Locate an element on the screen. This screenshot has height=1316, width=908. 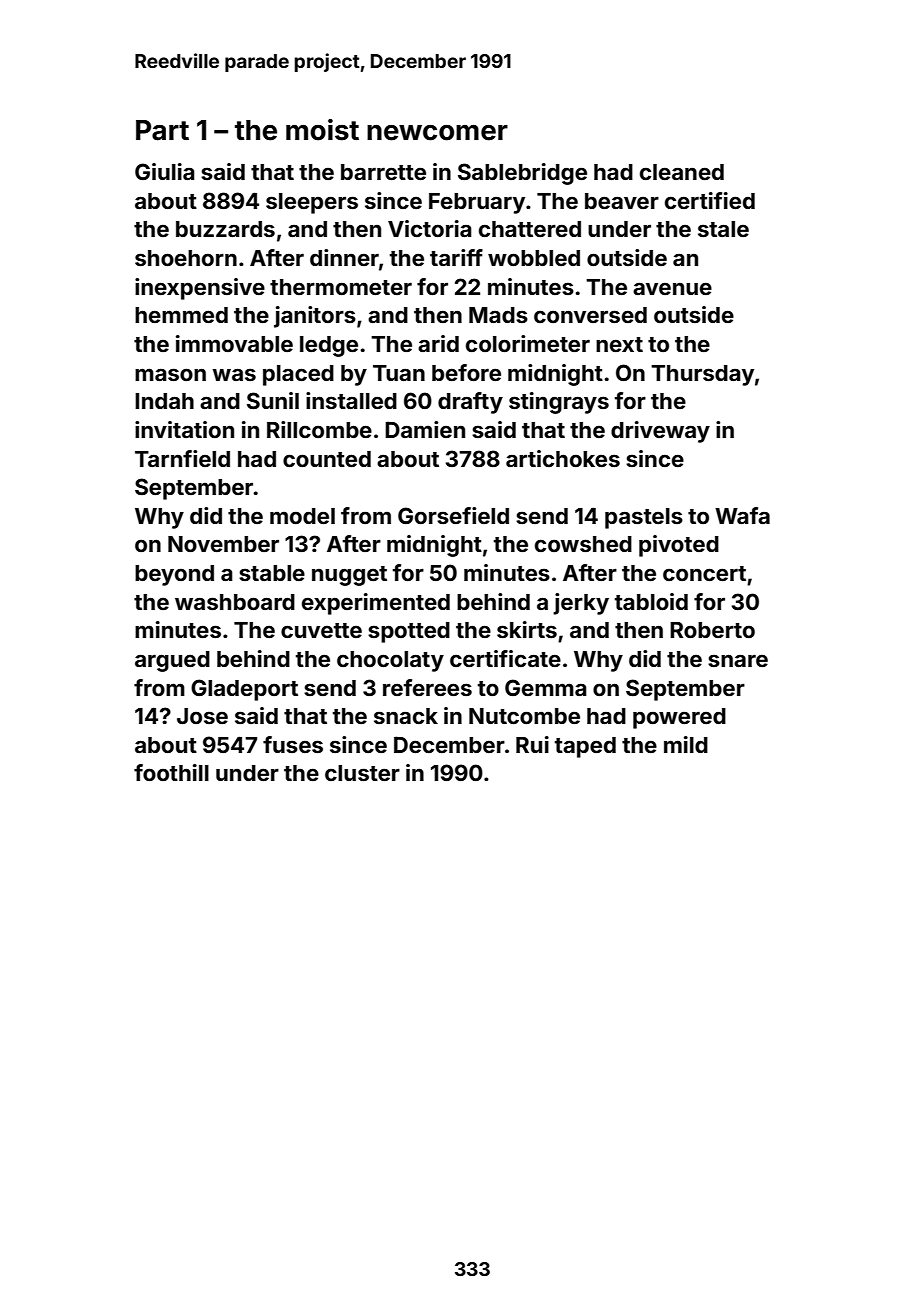
avenue is located at coordinates (672, 288).
